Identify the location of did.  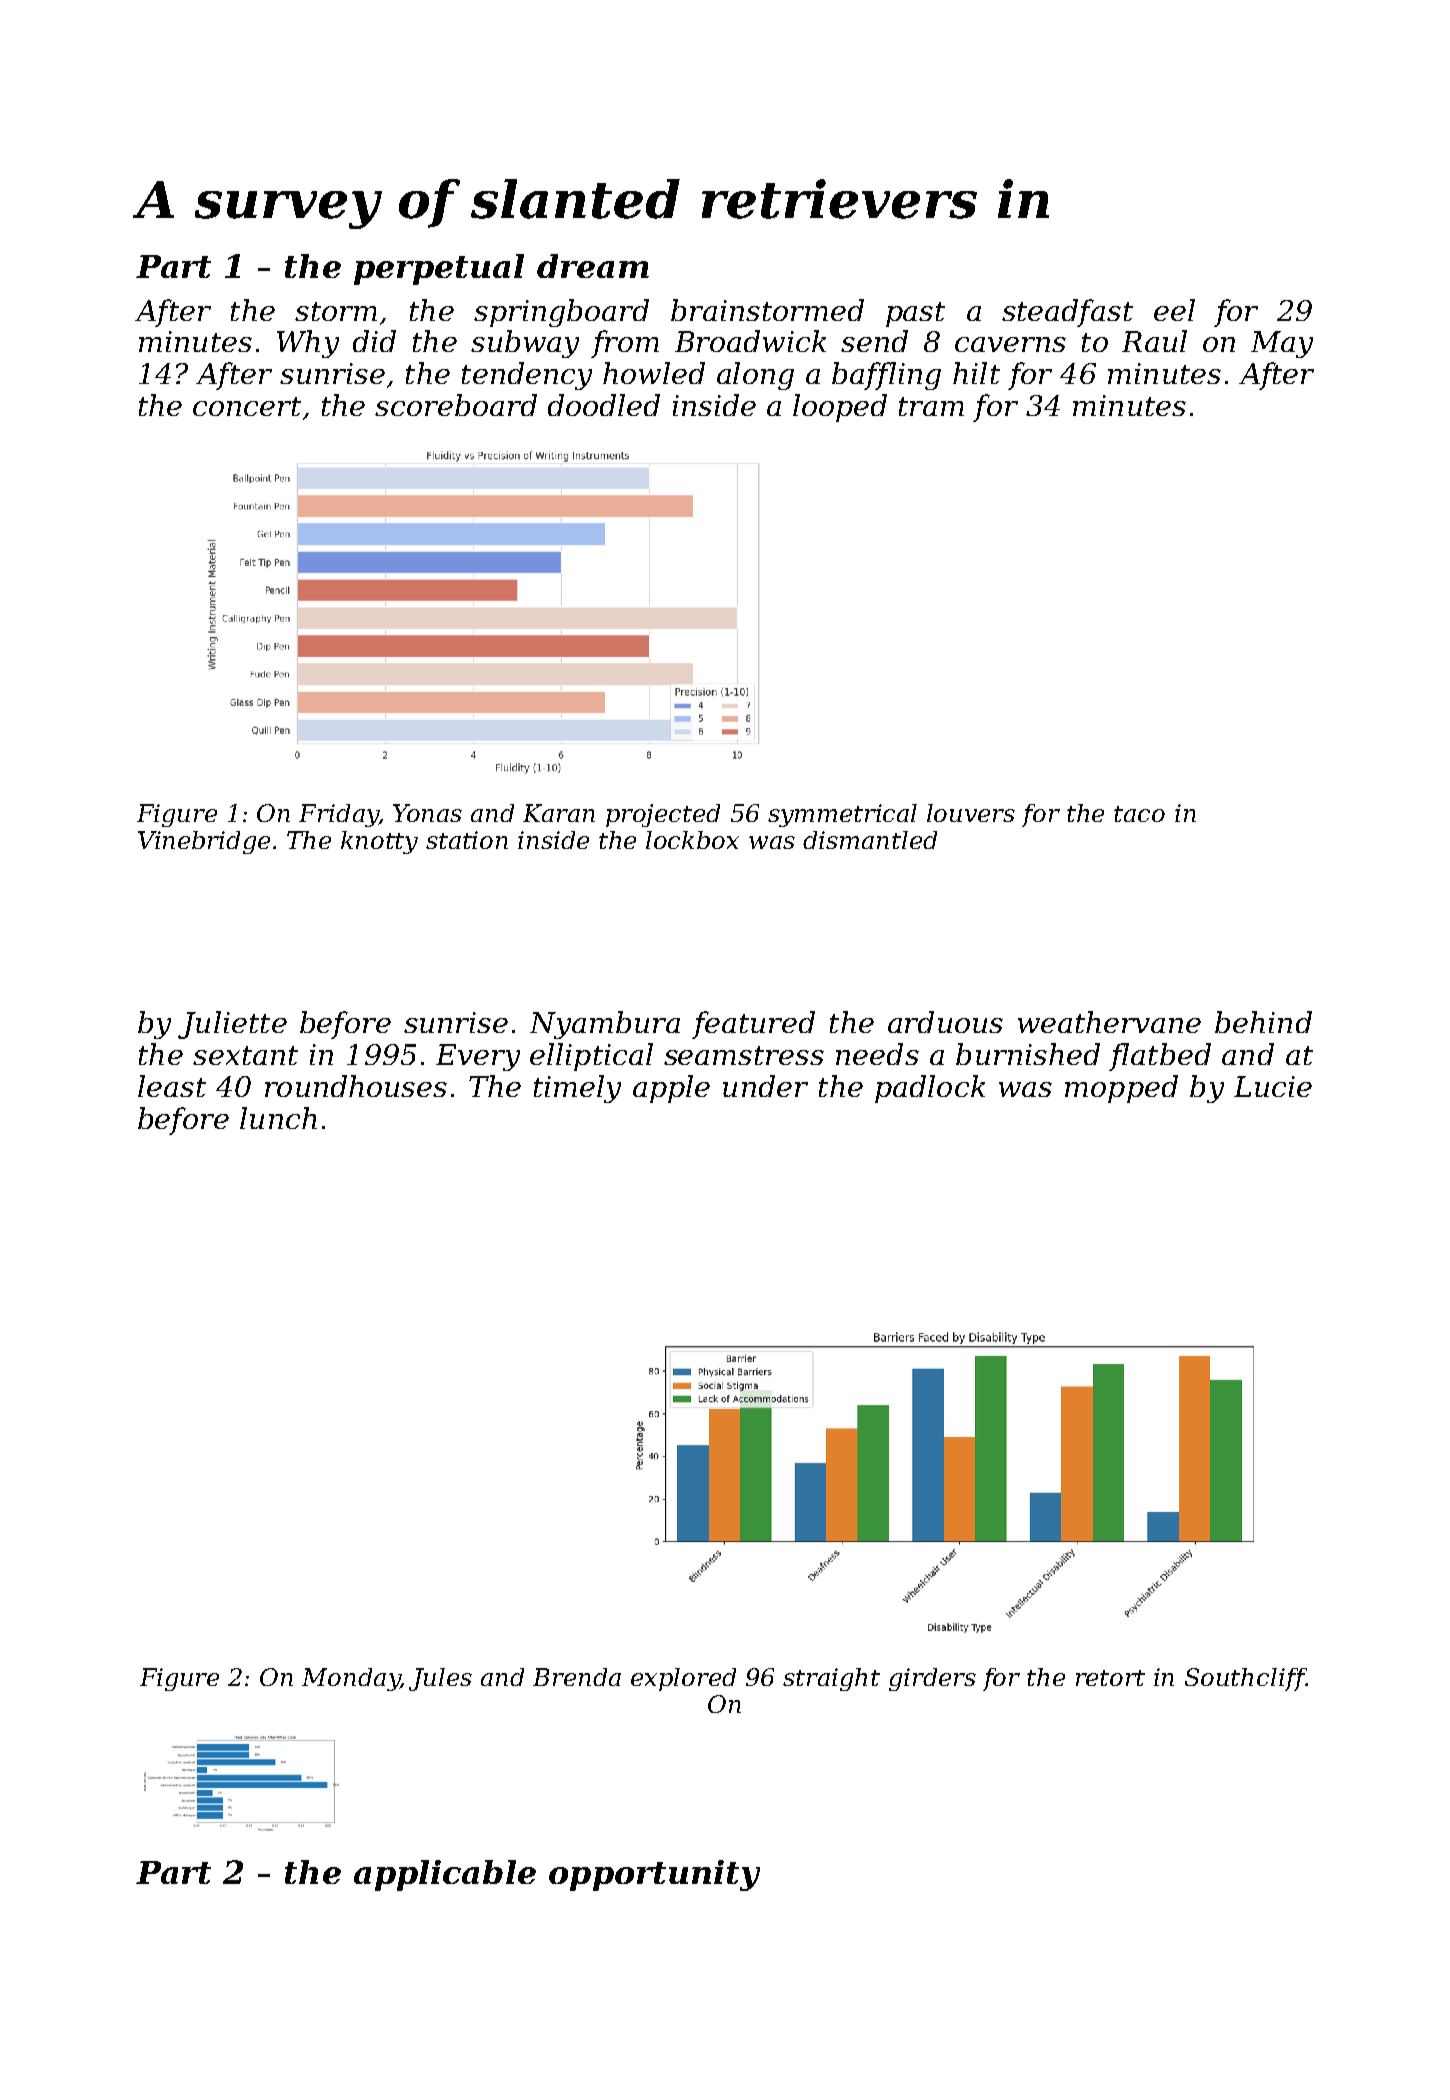
(374, 341).
